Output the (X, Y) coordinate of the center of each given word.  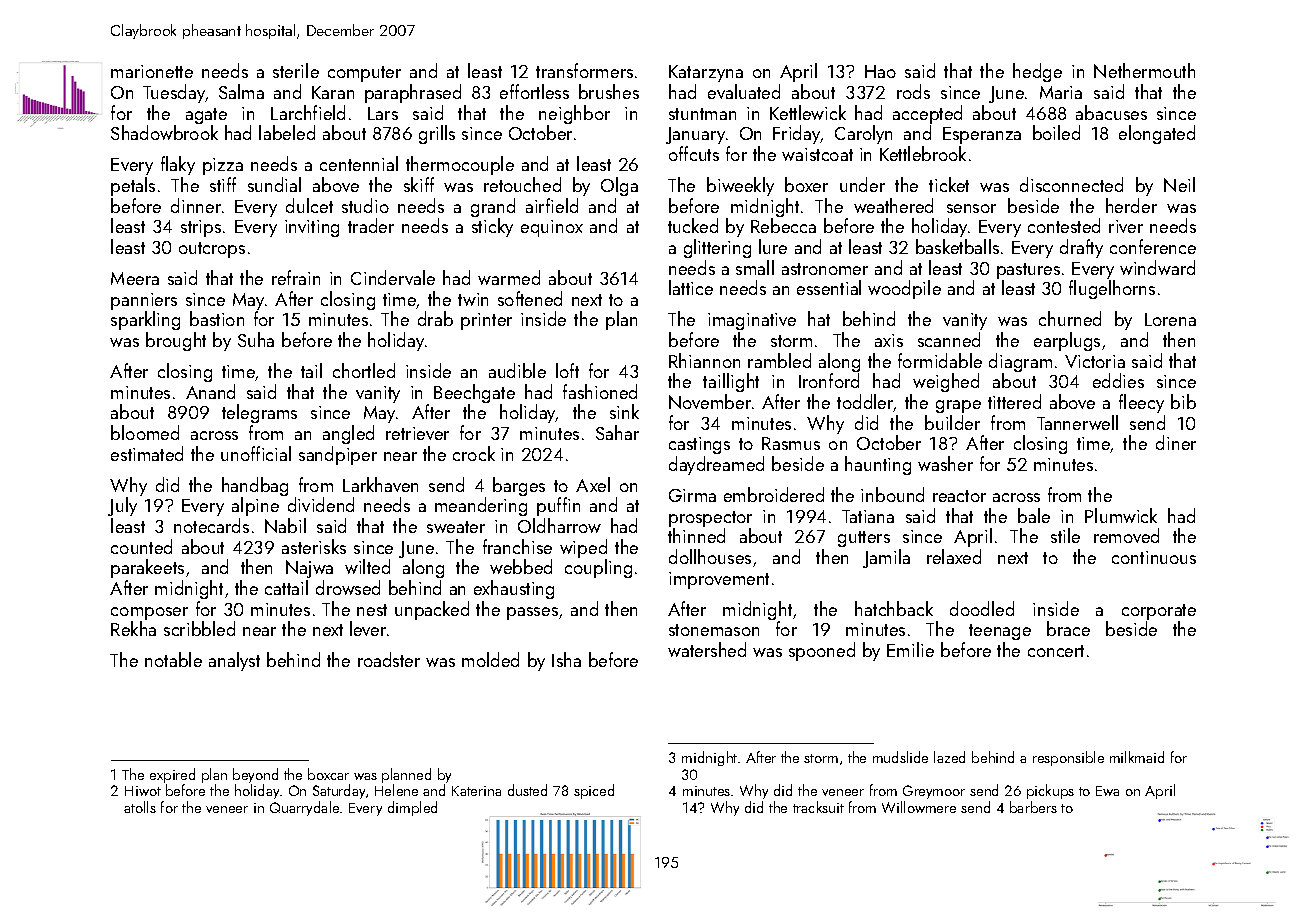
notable (173, 659)
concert (1056, 651)
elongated (1157, 134)
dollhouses (710, 556)
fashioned (600, 391)
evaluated (744, 91)
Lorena (1170, 319)
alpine (255, 506)
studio (365, 205)
